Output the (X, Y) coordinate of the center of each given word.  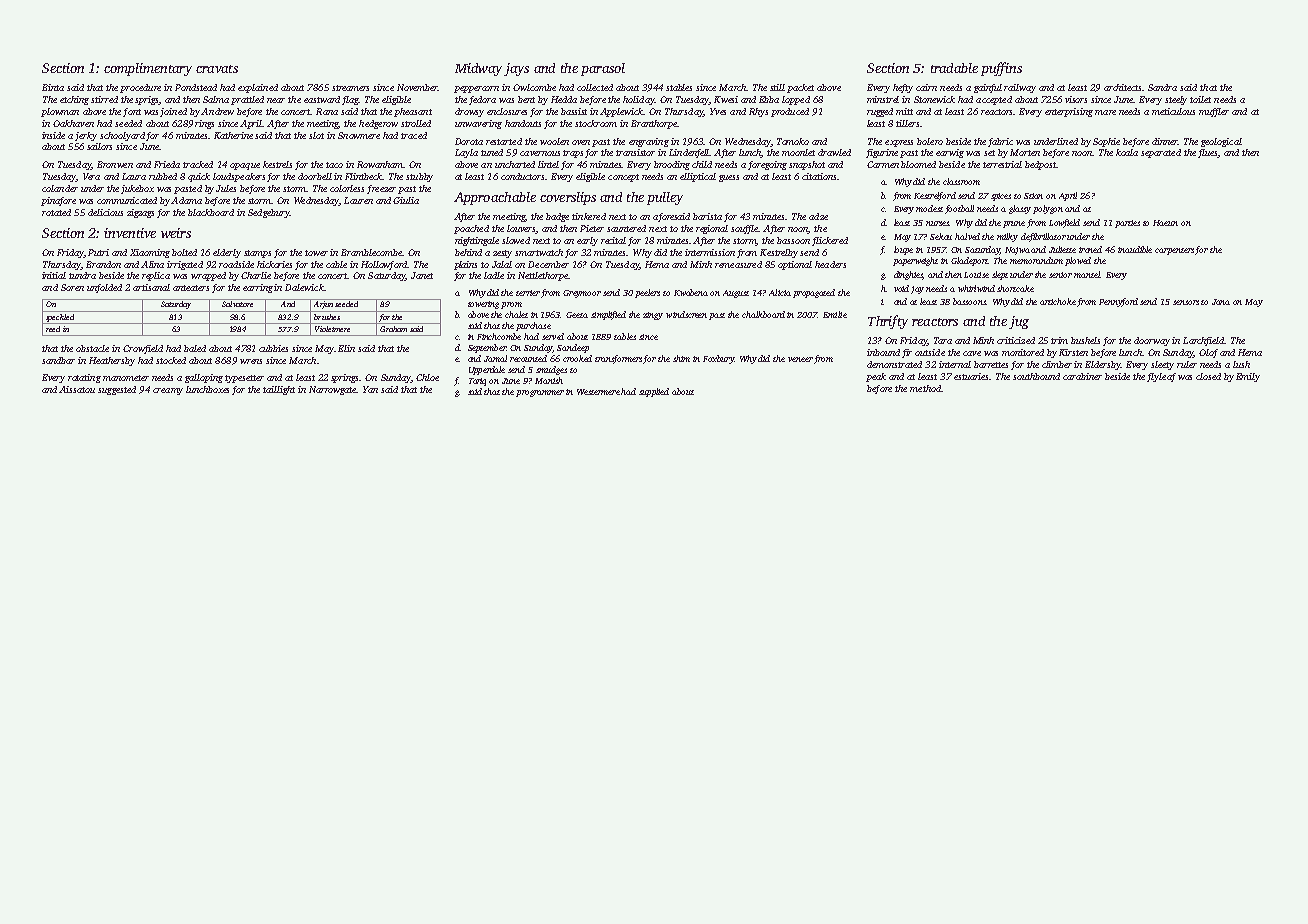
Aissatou (77, 389)
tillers (907, 123)
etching (74, 100)
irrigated (185, 265)
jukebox (137, 189)
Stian (1033, 196)
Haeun (1165, 223)
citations (819, 176)
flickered (830, 241)
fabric (1000, 142)
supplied (654, 392)
